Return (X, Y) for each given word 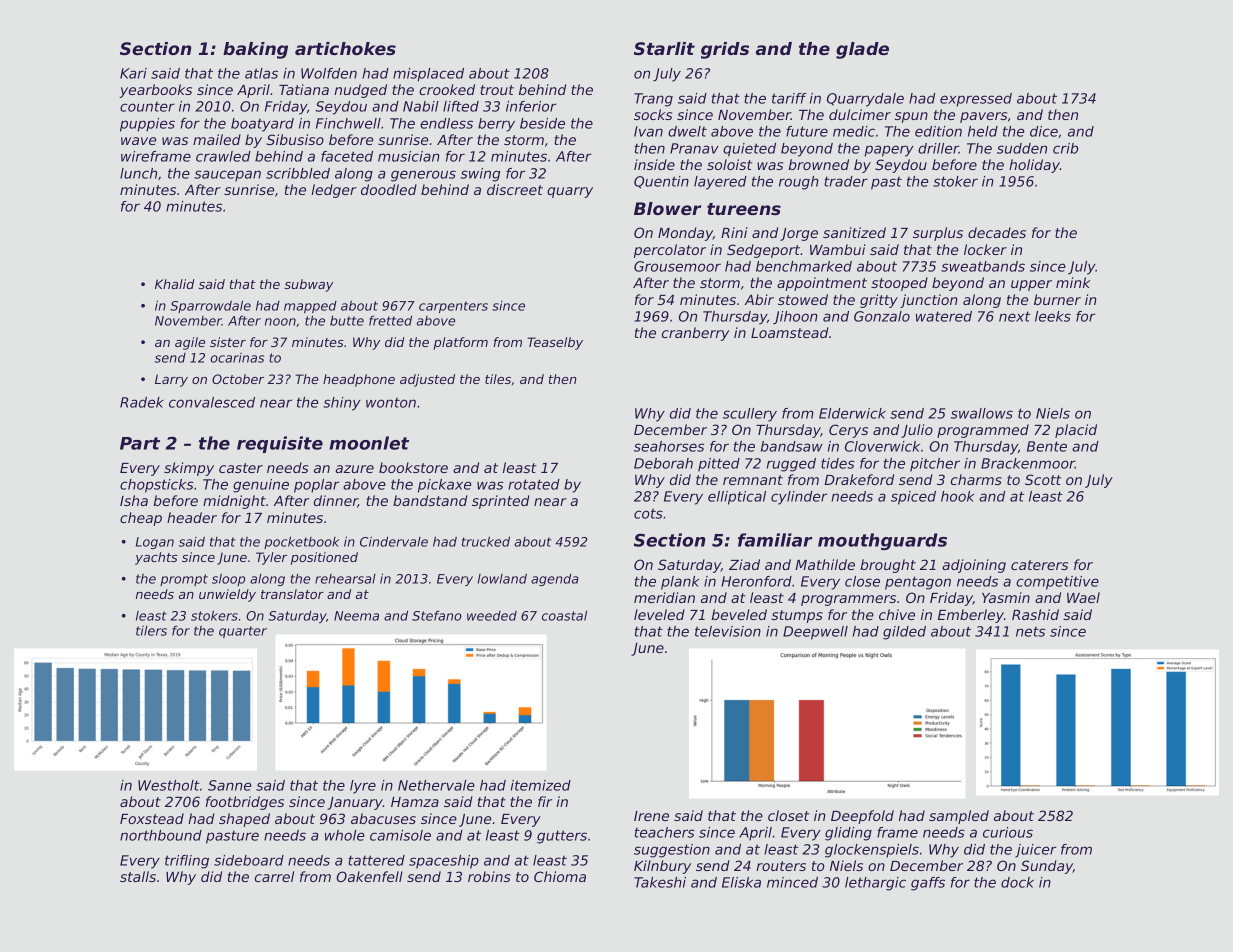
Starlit (664, 48)
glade (862, 50)
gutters (562, 837)
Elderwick (852, 413)
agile (190, 343)
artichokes (345, 48)
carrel (274, 876)
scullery (750, 415)
